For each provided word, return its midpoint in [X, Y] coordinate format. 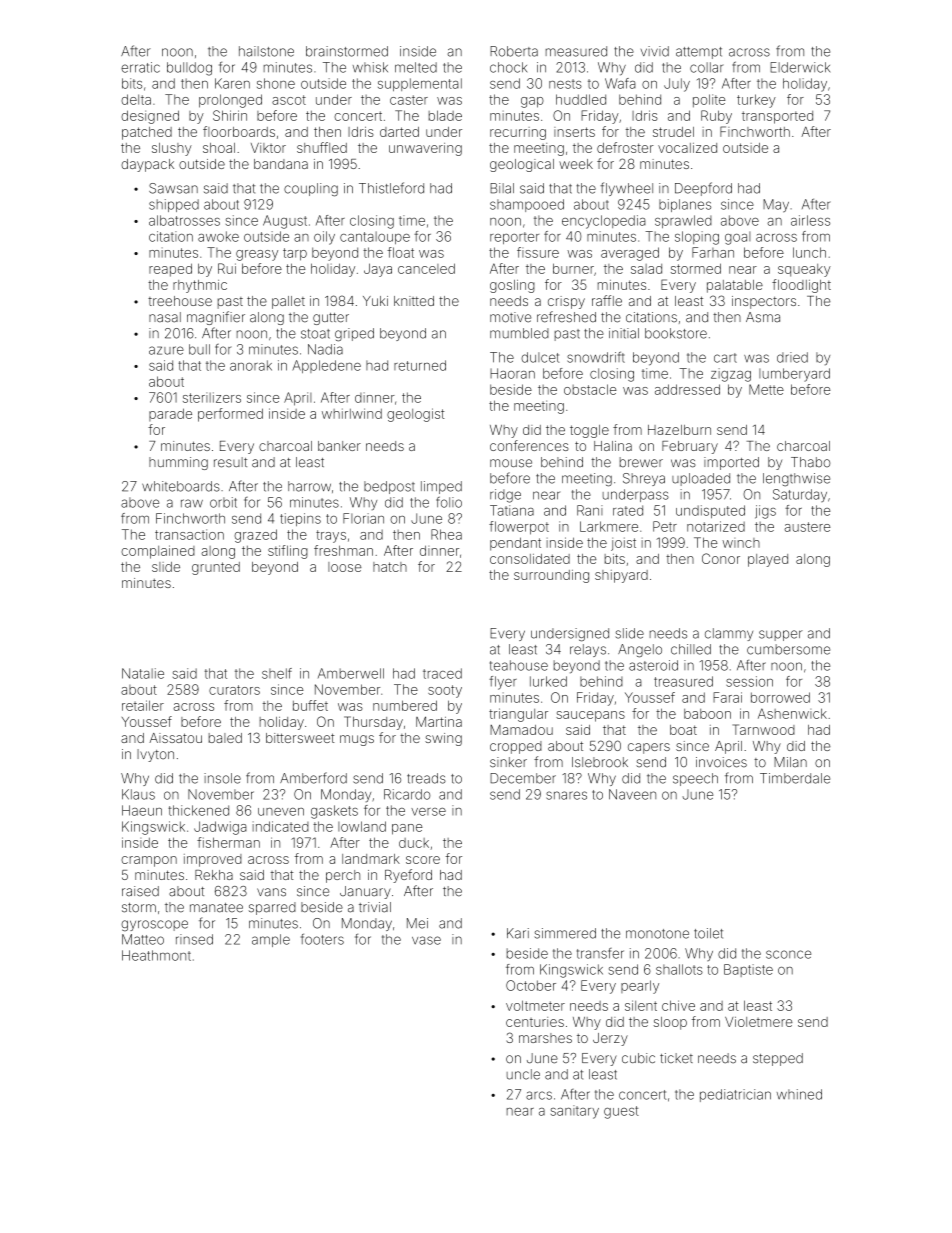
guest [621, 1112]
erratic [140, 67]
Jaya [378, 270]
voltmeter [535, 1005]
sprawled [683, 221]
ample [271, 940]
